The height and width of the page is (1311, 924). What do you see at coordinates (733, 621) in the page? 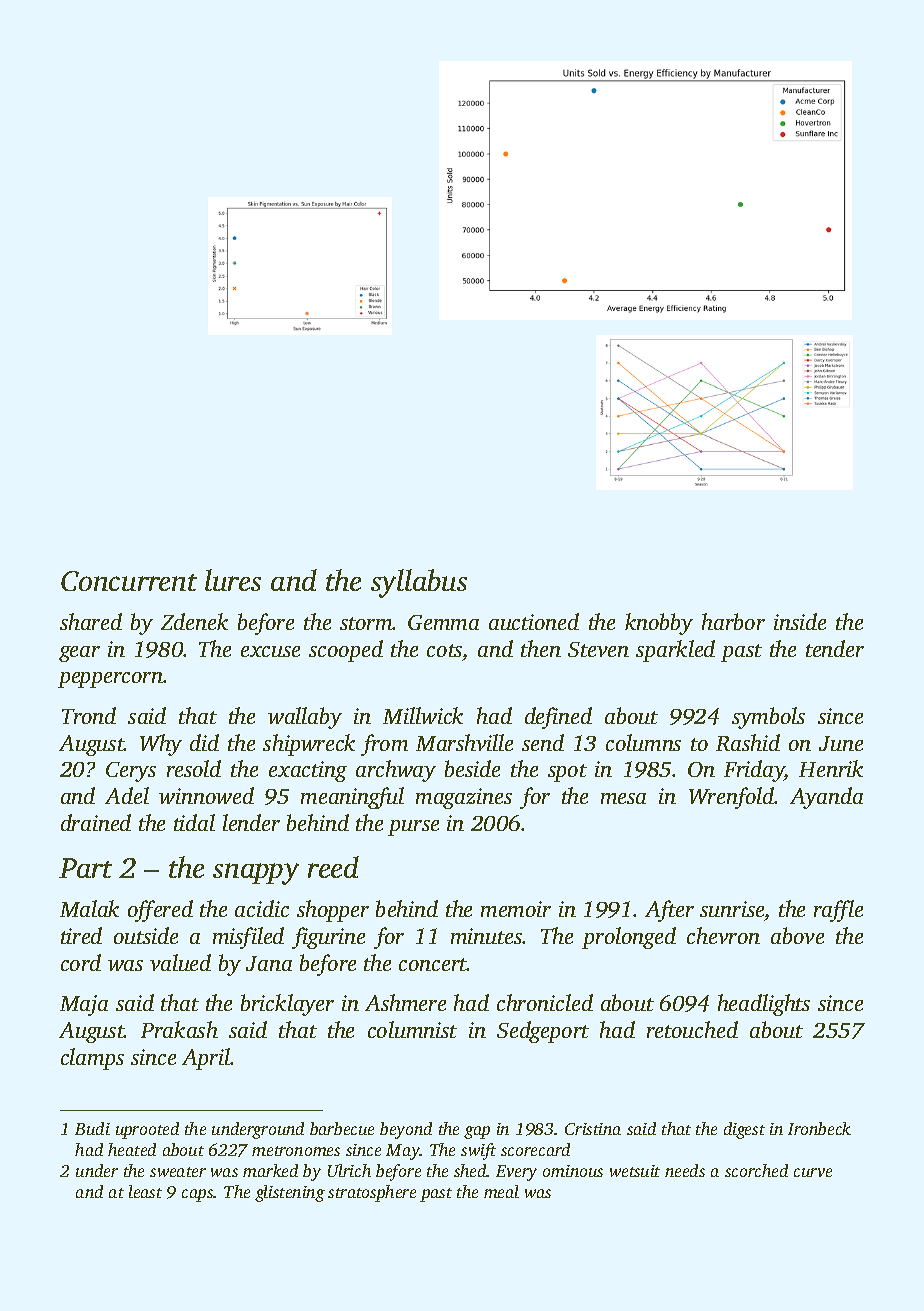
I see `harbor` at bounding box center [733, 621].
